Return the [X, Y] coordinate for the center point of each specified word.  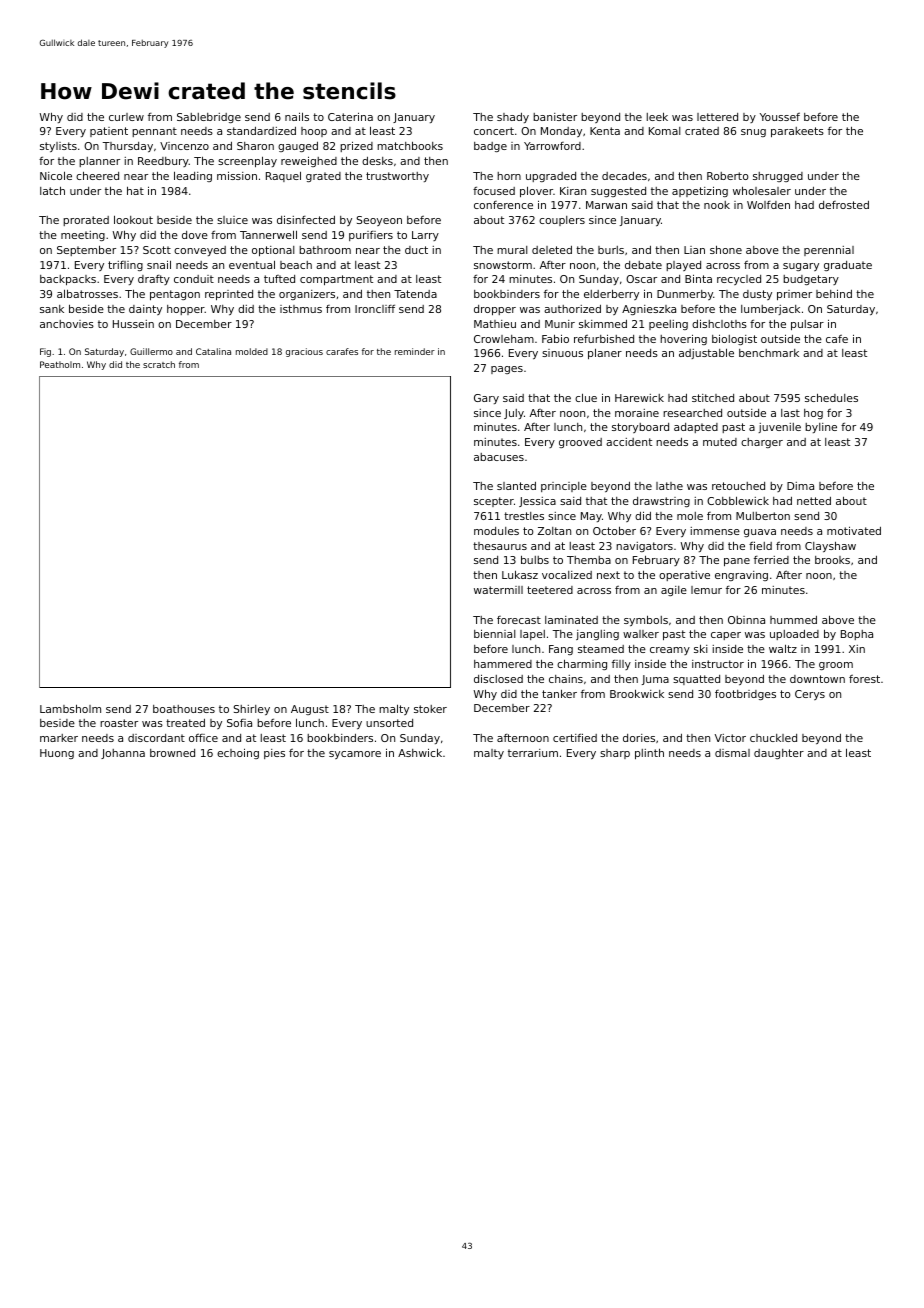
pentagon [175, 295]
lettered [717, 117]
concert [494, 131]
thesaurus [500, 546]
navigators [644, 547]
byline [821, 428]
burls [611, 250]
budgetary [811, 280]
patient [109, 132]
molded [252, 351]
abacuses [499, 457]
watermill [498, 590]
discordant [156, 738]
